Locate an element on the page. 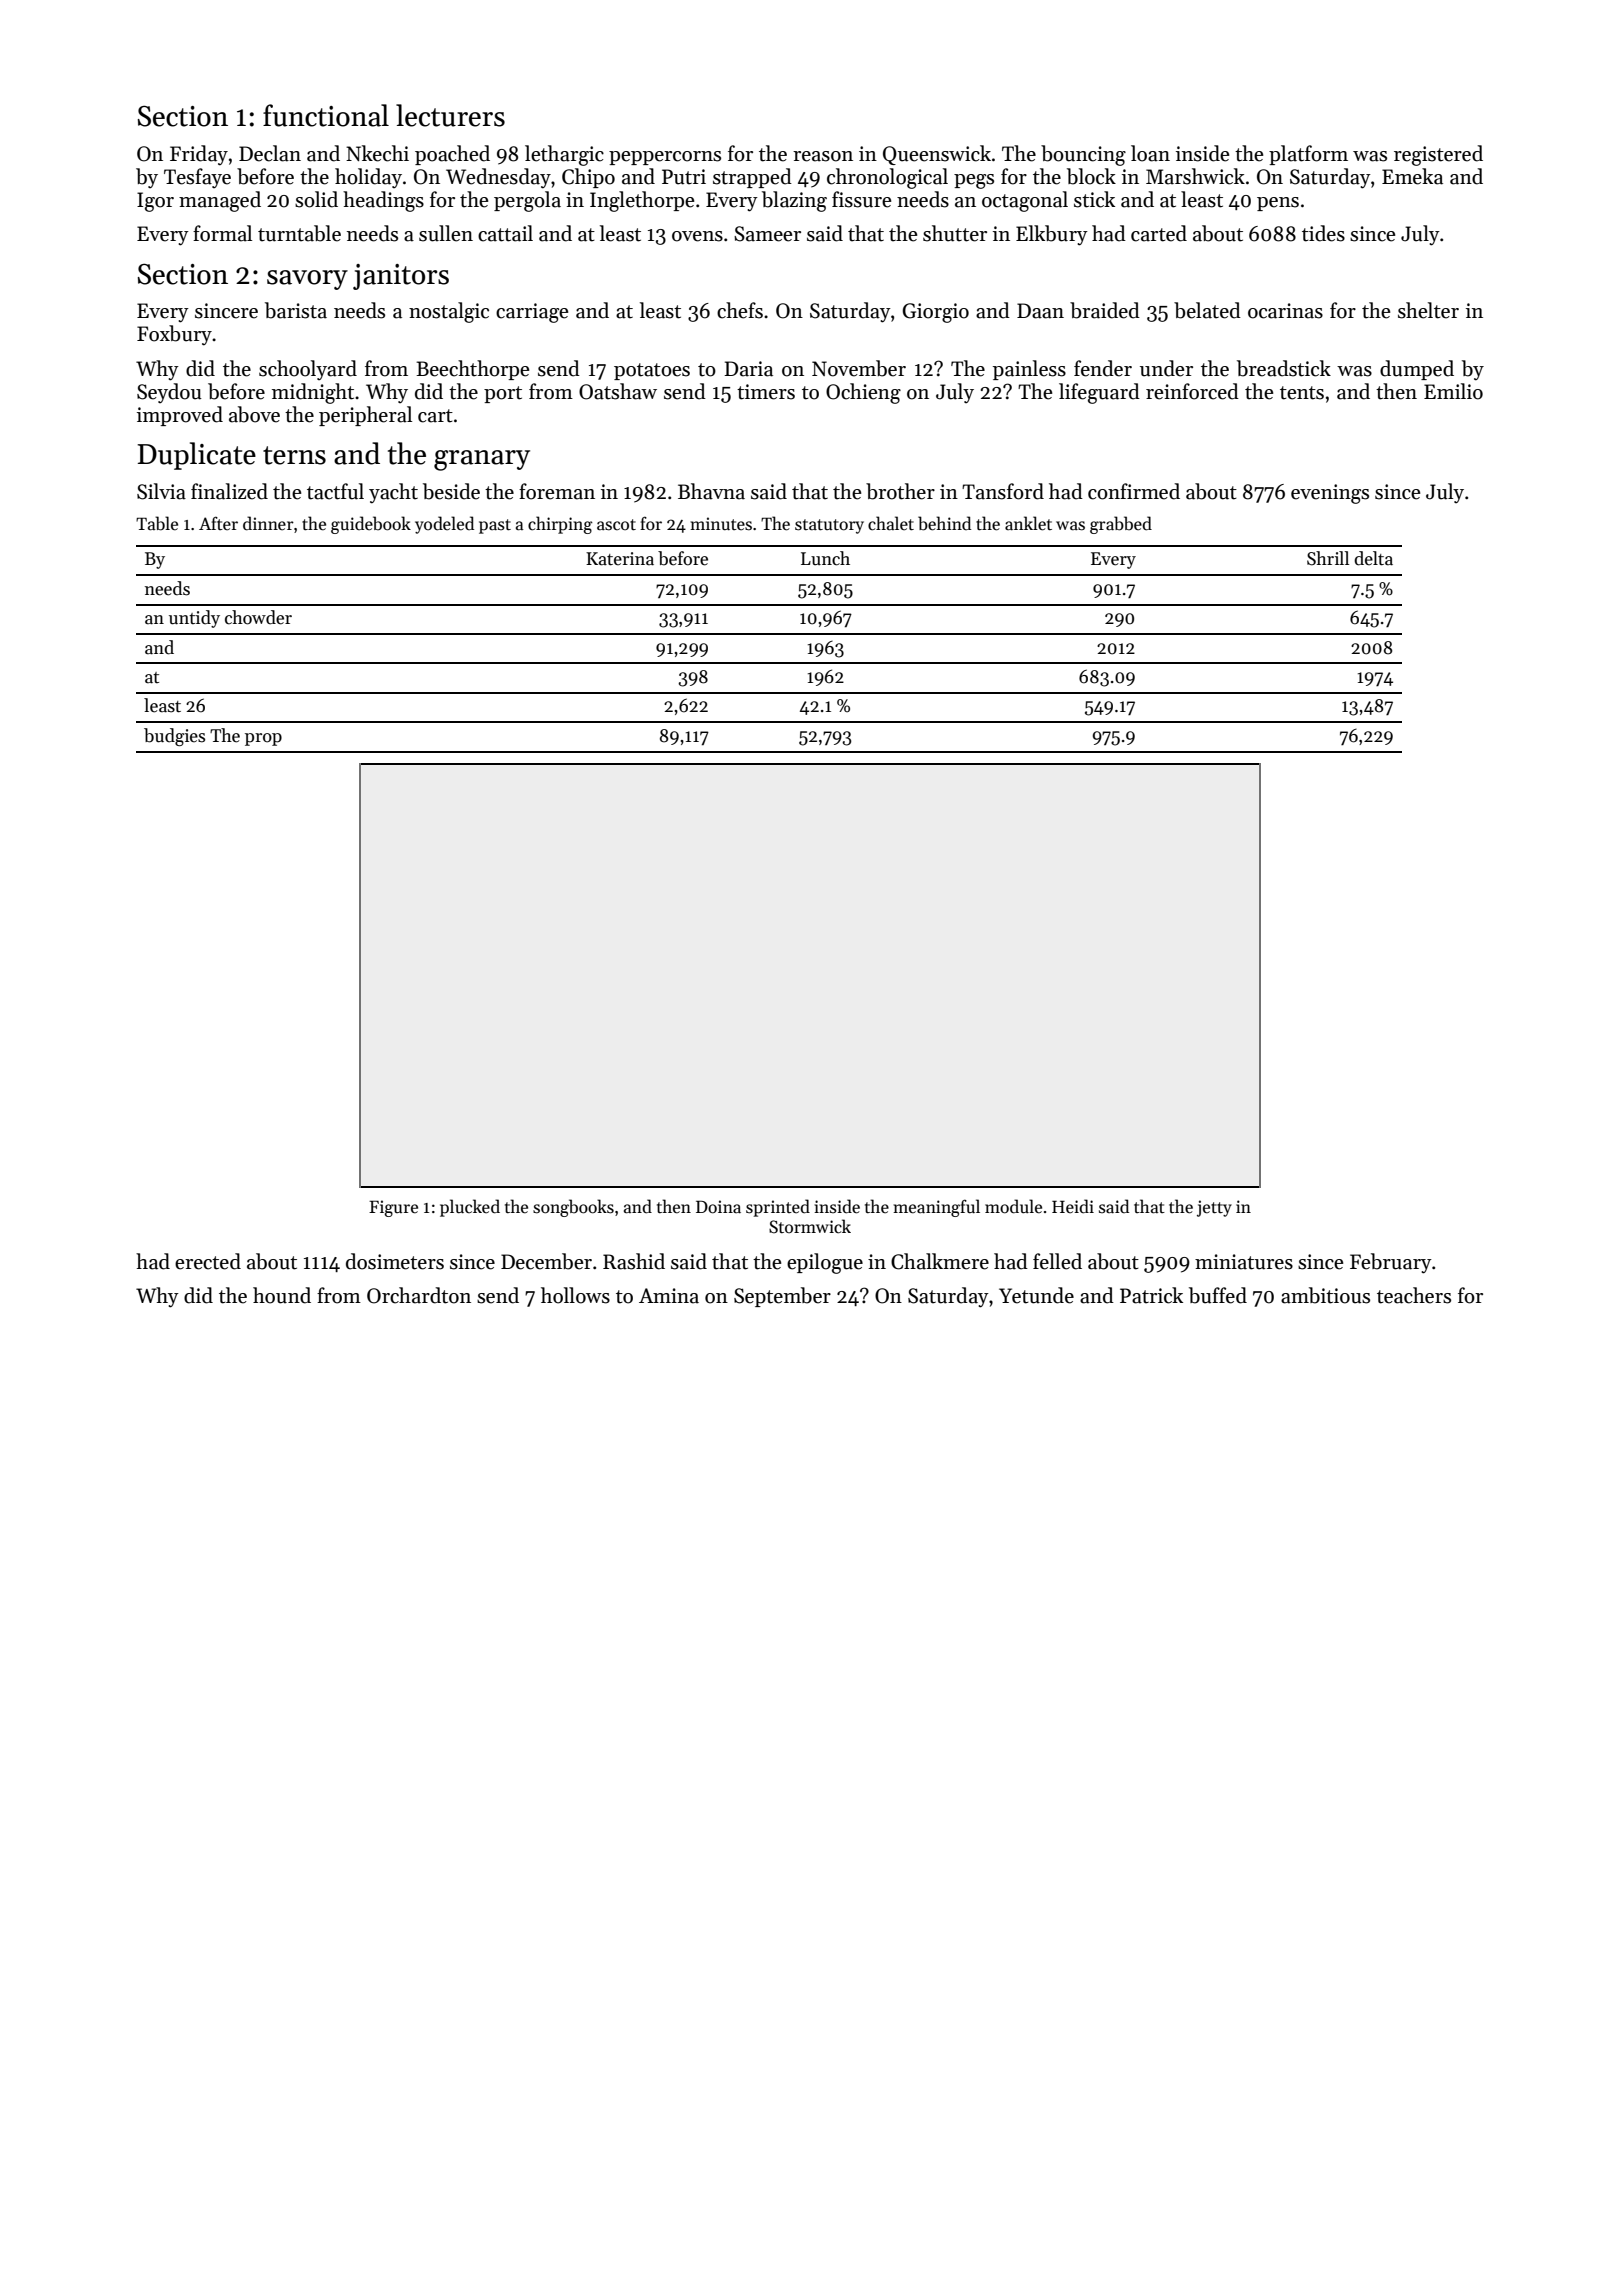  Yetunde is located at coordinates (1036, 1295).
